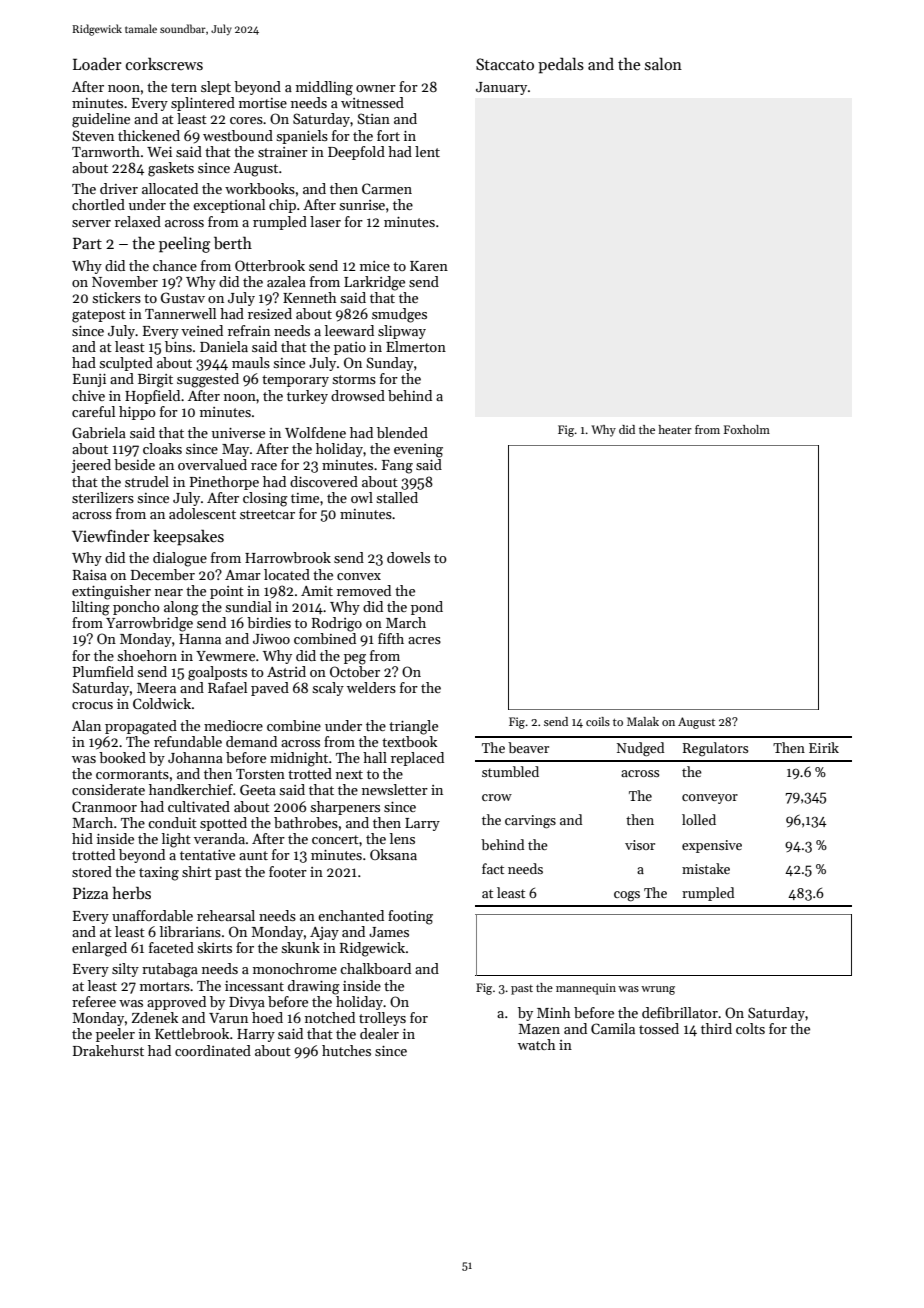  What do you see at coordinates (375, 266) in the screenshot?
I see `mice` at bounding box center [375, 266].
